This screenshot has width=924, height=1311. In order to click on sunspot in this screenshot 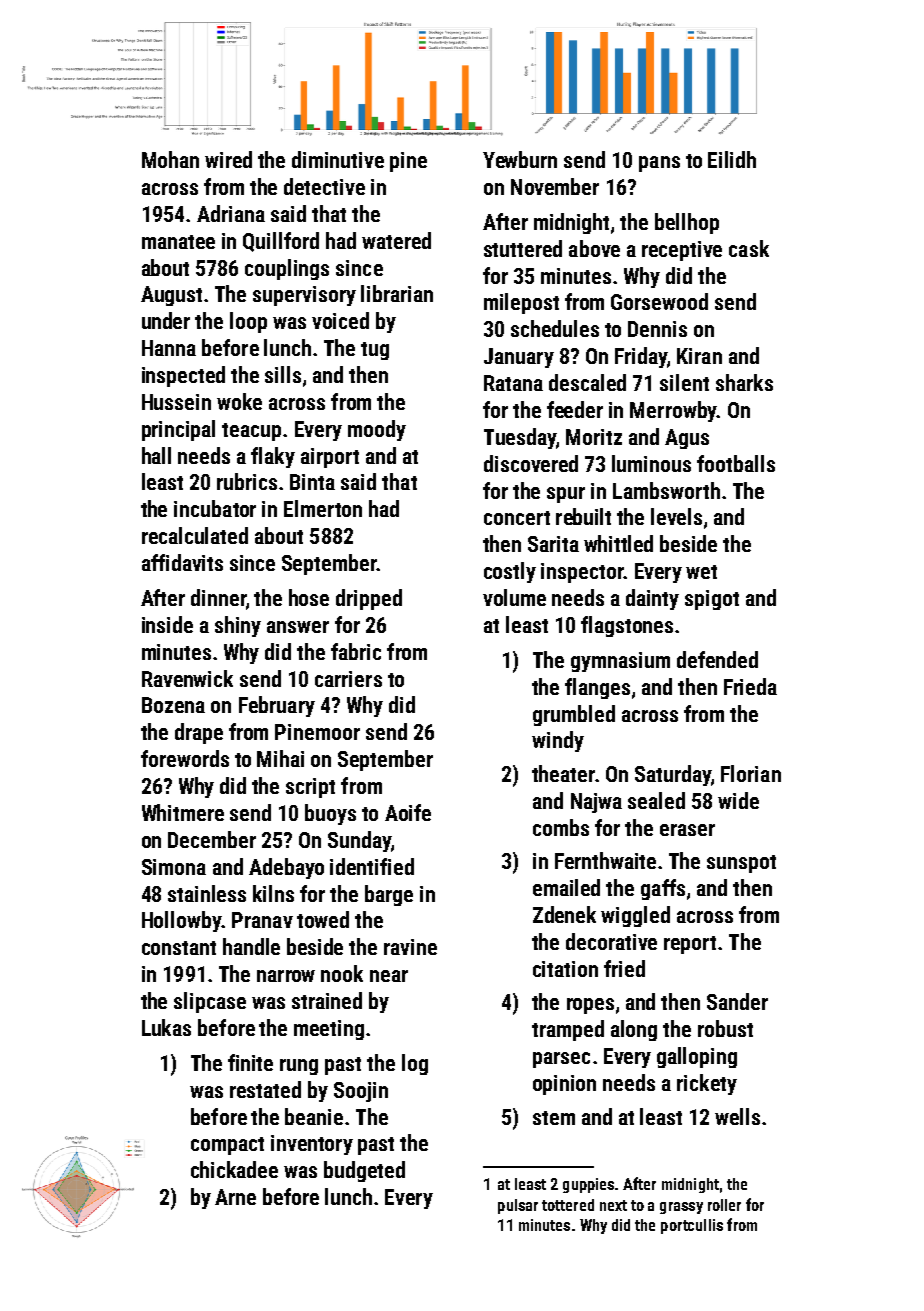, I will do `click(741, 864)`.
